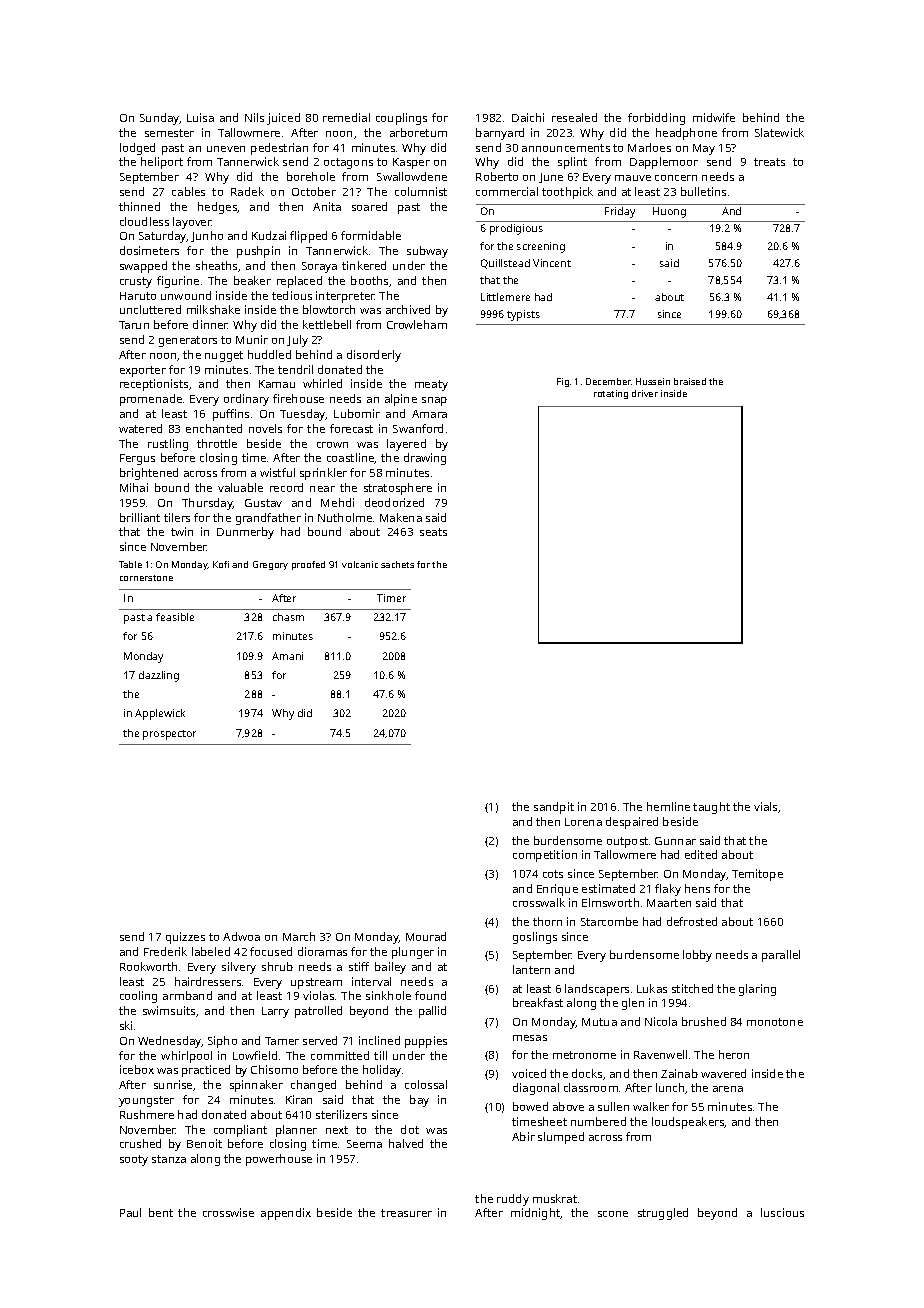 The height and width of the screenshot is (1308, 924). Describe the element at coordinates (566, 148) in the screenshot. I see `announcements` at that location.
